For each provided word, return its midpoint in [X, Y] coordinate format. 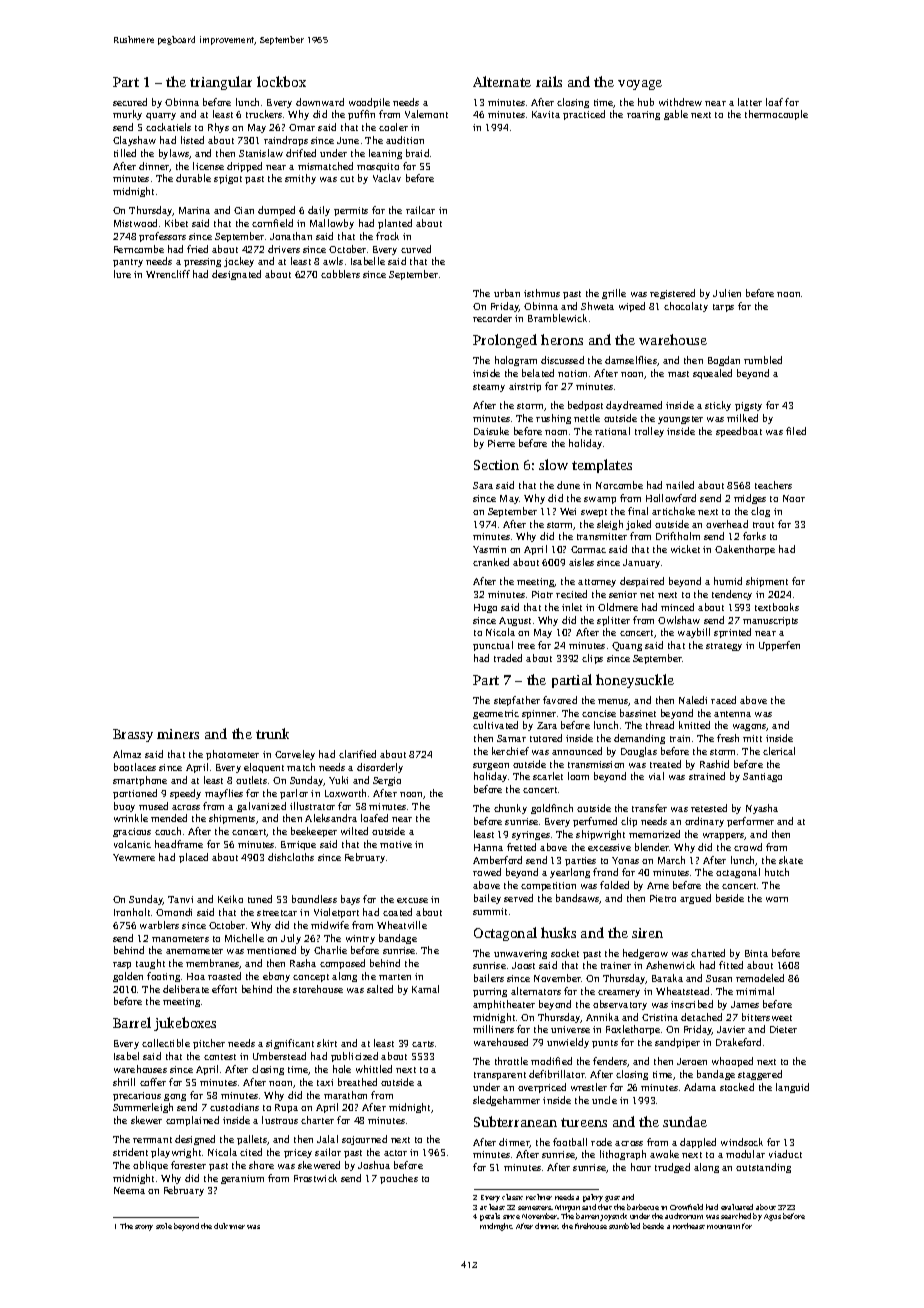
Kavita [546, 114]
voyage [640, 85]
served [518, 898]
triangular [221, 83]
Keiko [230, 899]
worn [777, 899]
